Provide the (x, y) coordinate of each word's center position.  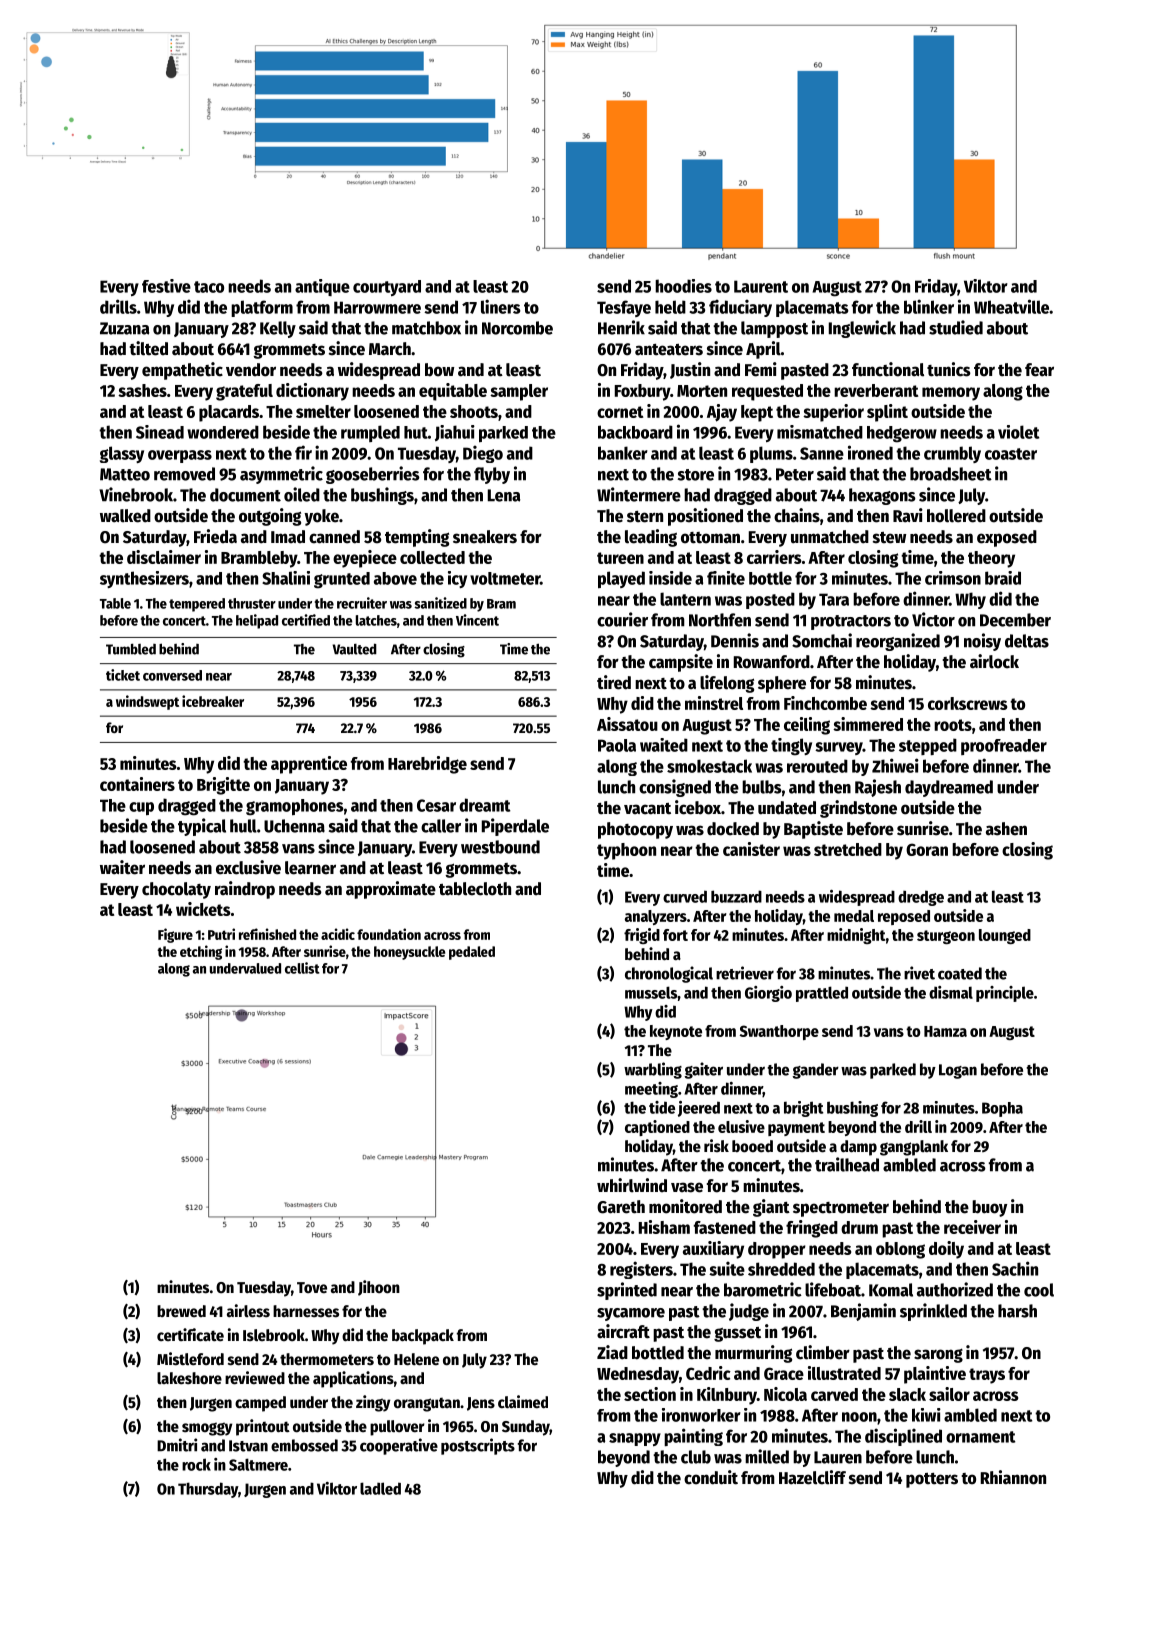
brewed (181, 1311)
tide (662, 1107)
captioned (657, 1128)
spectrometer (841, 1209)
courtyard (387, 288)
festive (166, 286)
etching (201, 952)
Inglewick (862, 329)
